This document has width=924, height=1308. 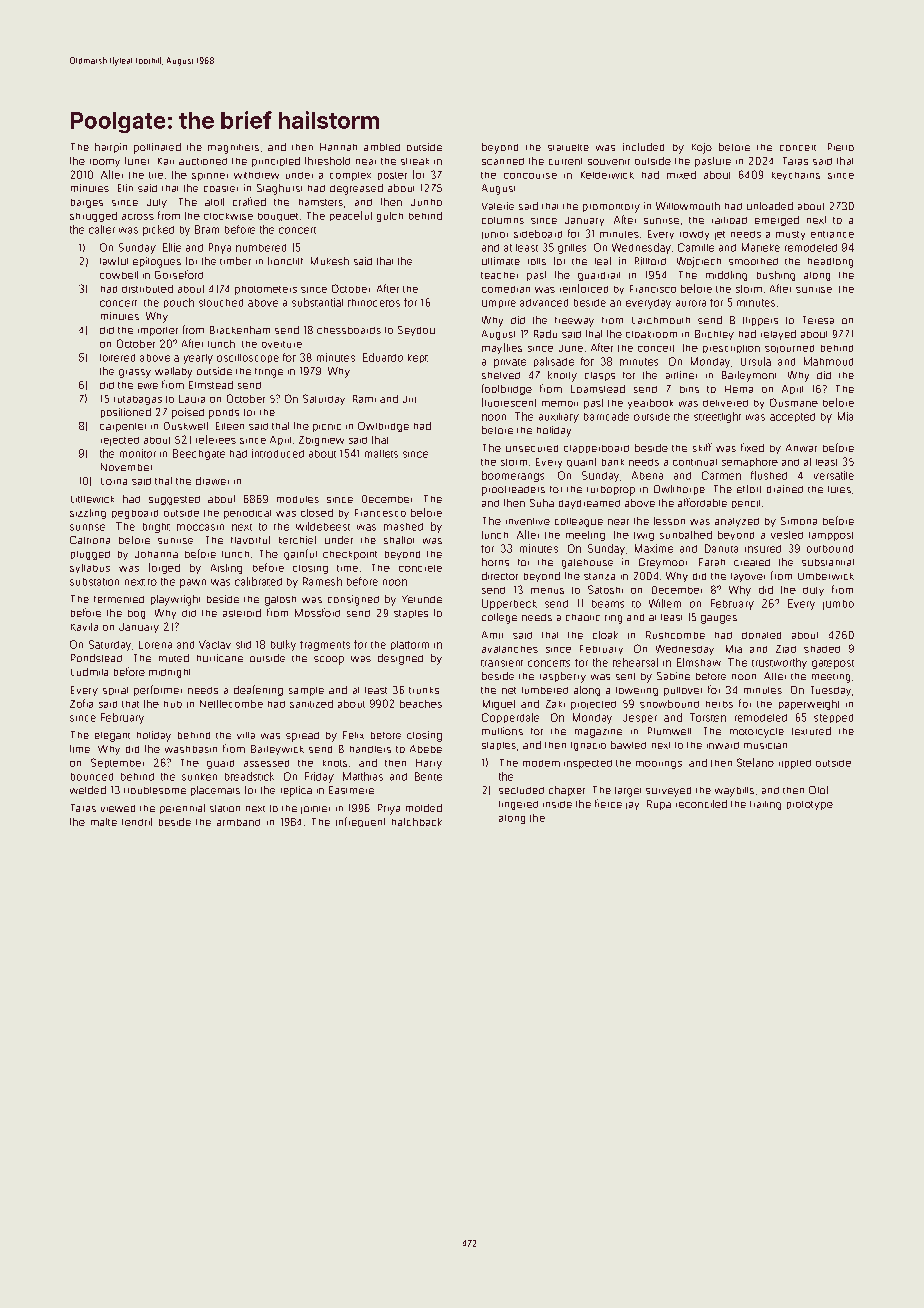 I want to click on affordable, so click(x=702, y=502).
